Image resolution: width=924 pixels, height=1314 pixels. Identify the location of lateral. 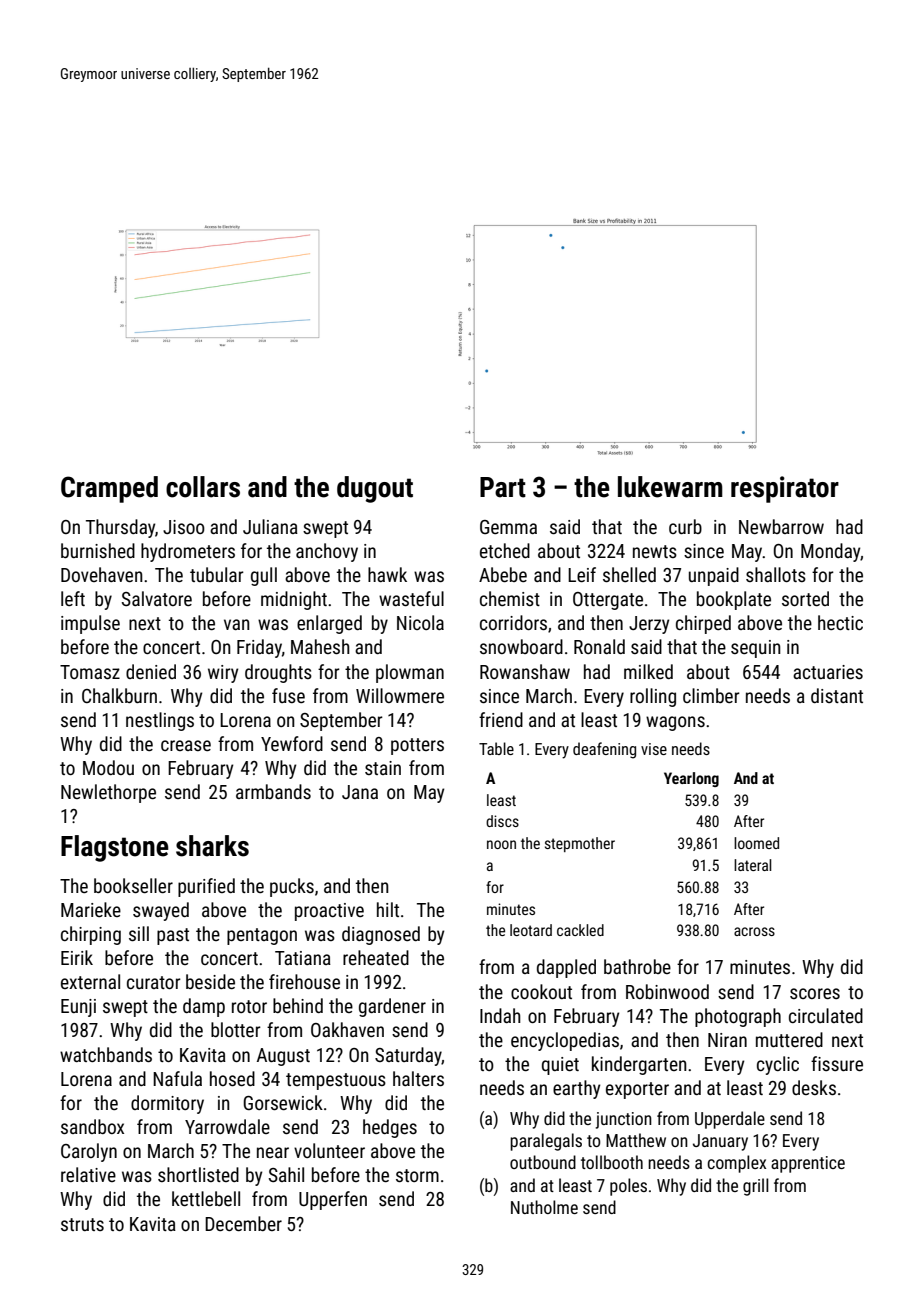
(753, 865).
